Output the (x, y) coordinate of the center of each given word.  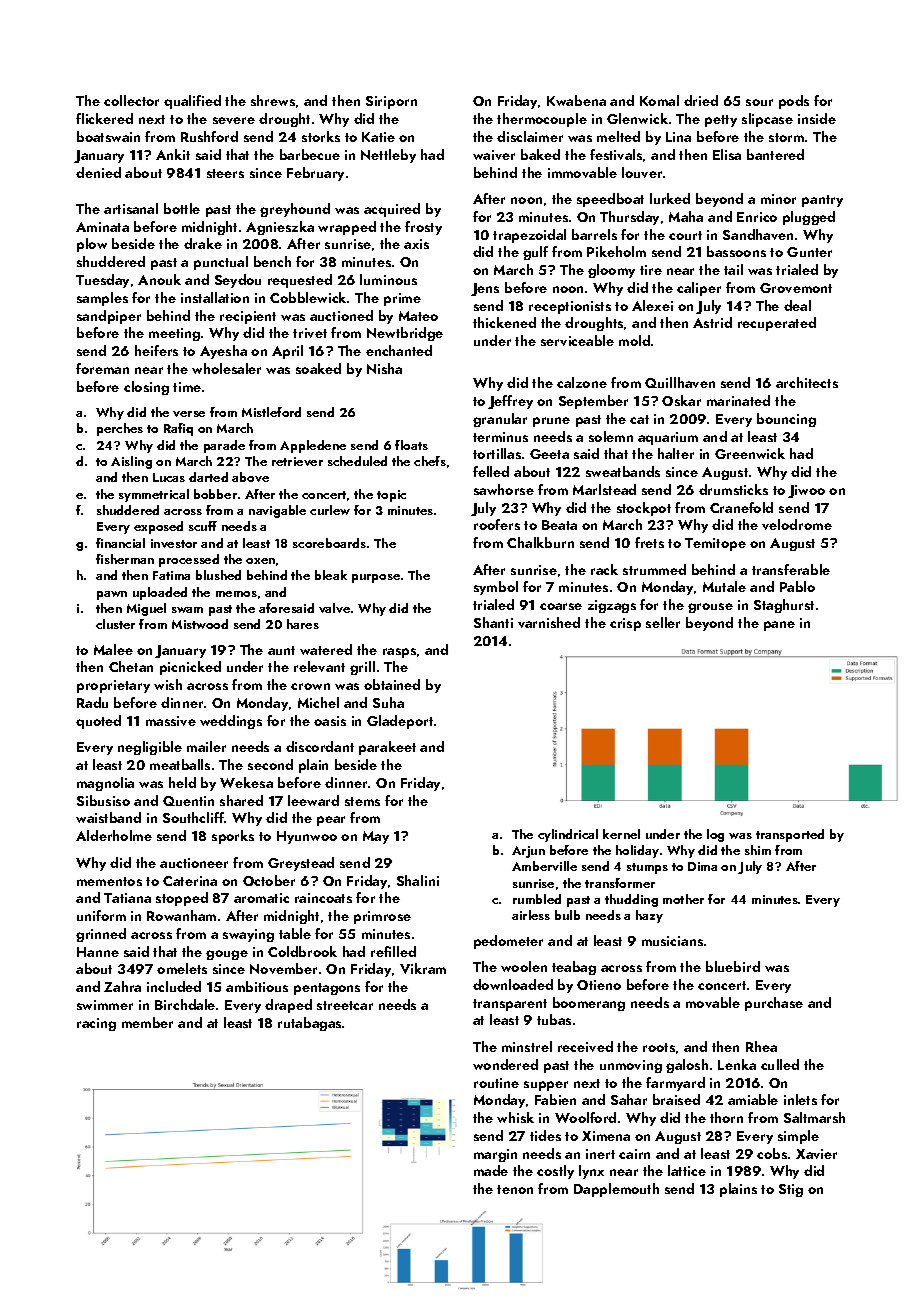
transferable (791, 569)
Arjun (528, 852)
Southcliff (194, 817)
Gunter (809, 252)
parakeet (387, 748)
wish (168, 684)
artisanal (131, 208)
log (715, 835)
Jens (485, 289)
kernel (621, 834)
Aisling (131, 462)
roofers (497, 524)
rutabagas (309, 1024)
